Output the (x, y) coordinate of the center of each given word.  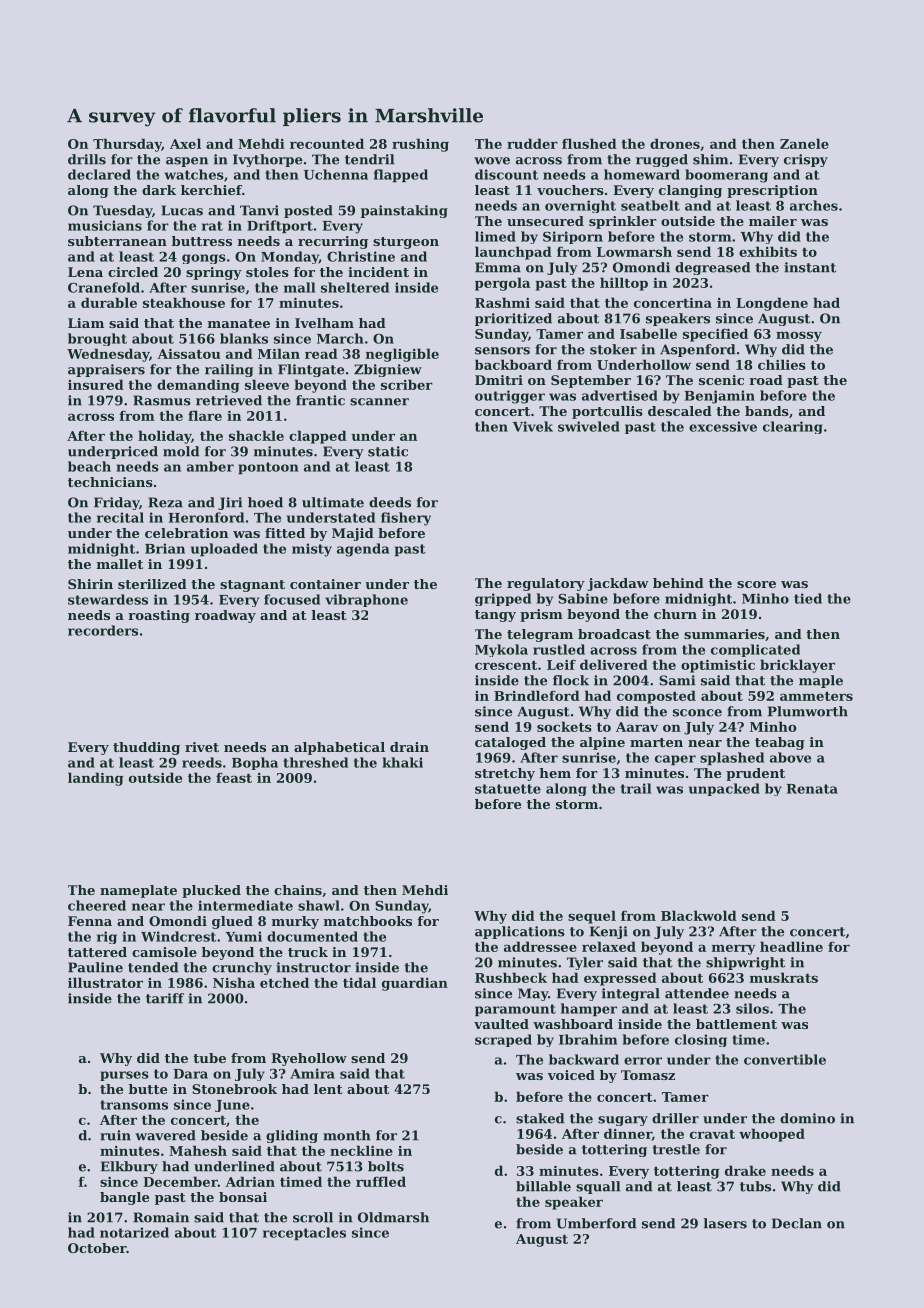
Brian (165, 548)
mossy (799, 336)
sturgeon (406, 243)
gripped (503, 599)
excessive (723, 426)
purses (124, 1076)
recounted (327, 143)
